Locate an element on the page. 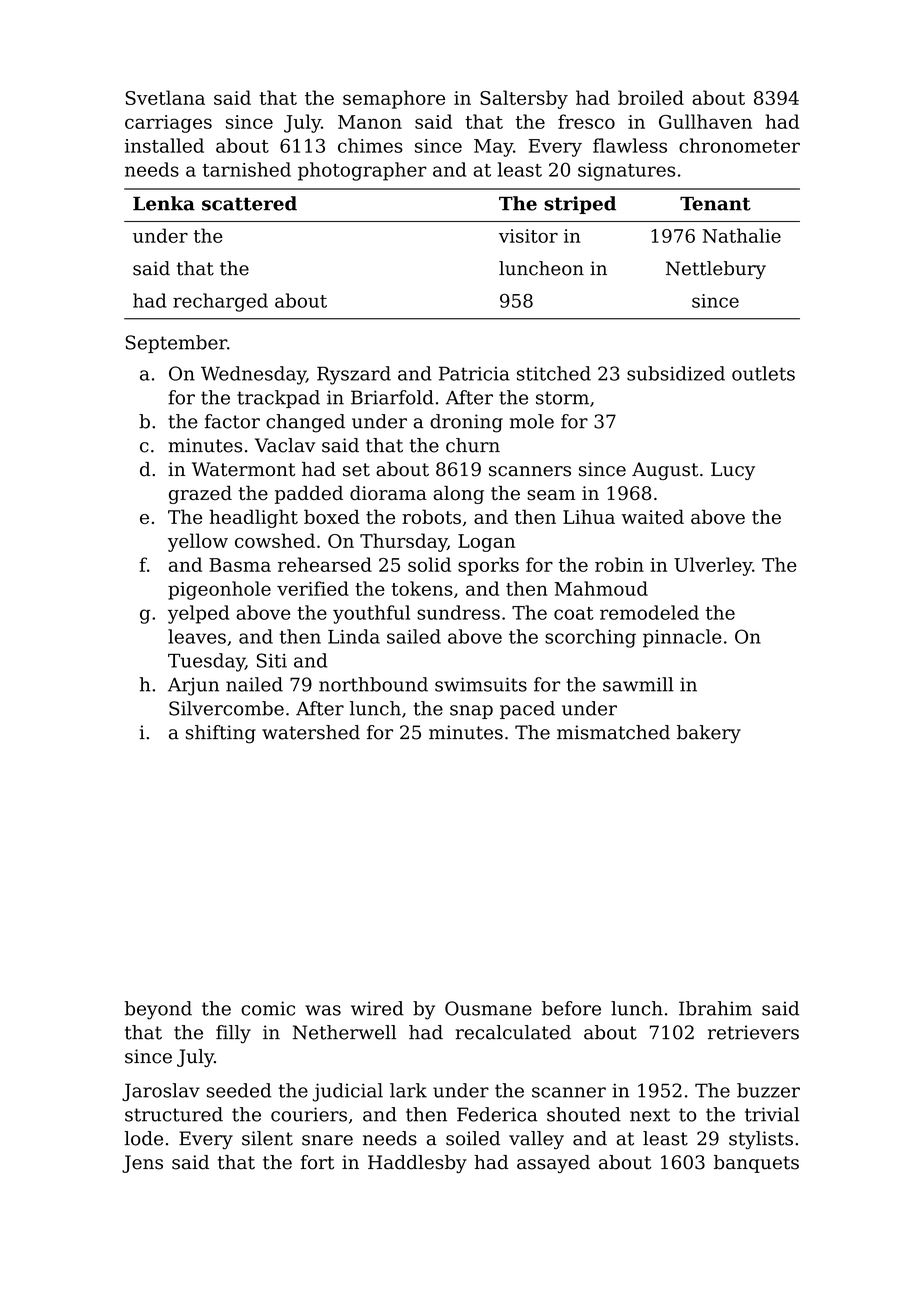 This page has height=1314, width=924. Haddlesby is located at coordinates (417, 1164).
